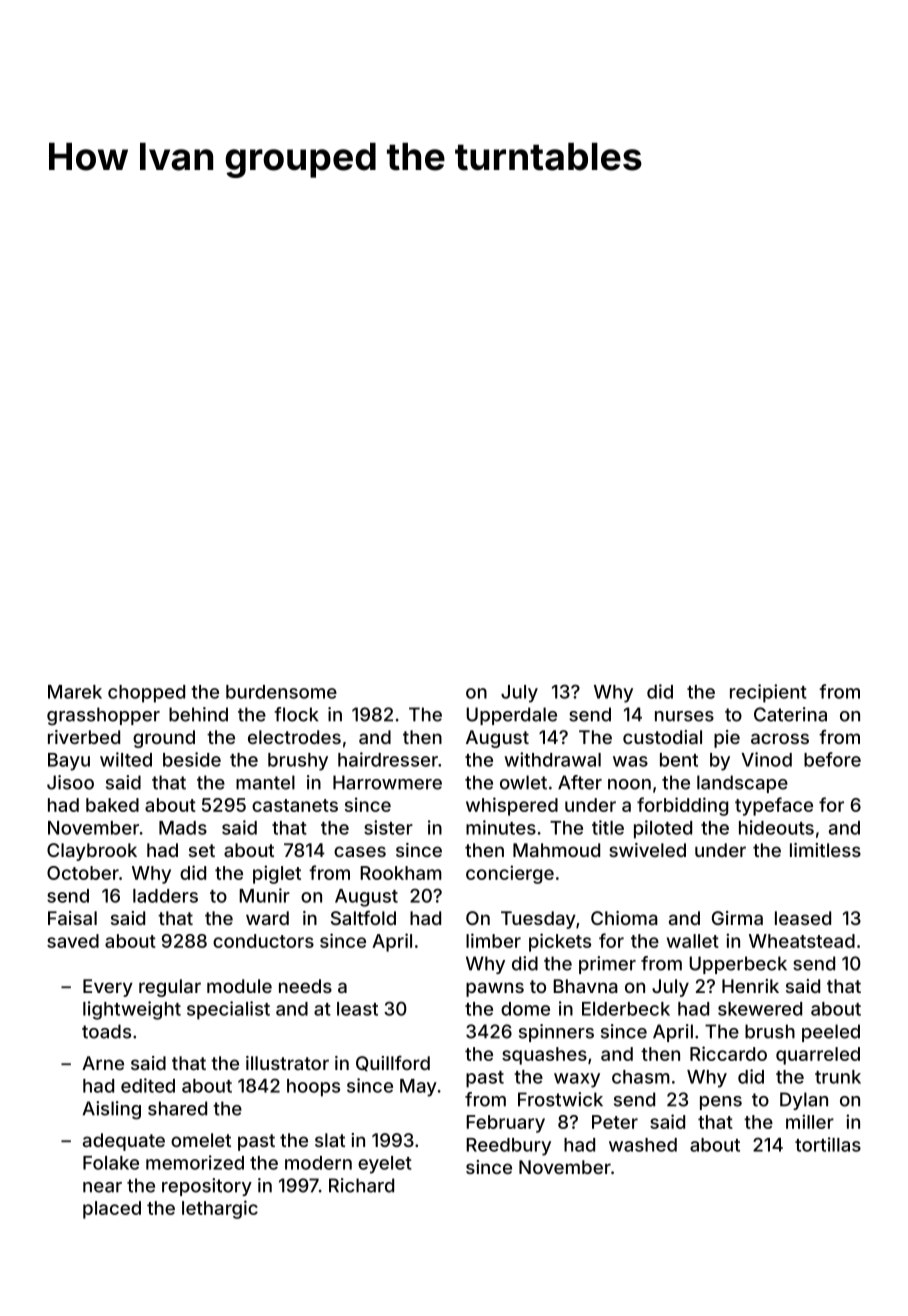  What do you see at coordinates (75, 692) in the document?
I see `Marek` at bounding box center [75, 692].
